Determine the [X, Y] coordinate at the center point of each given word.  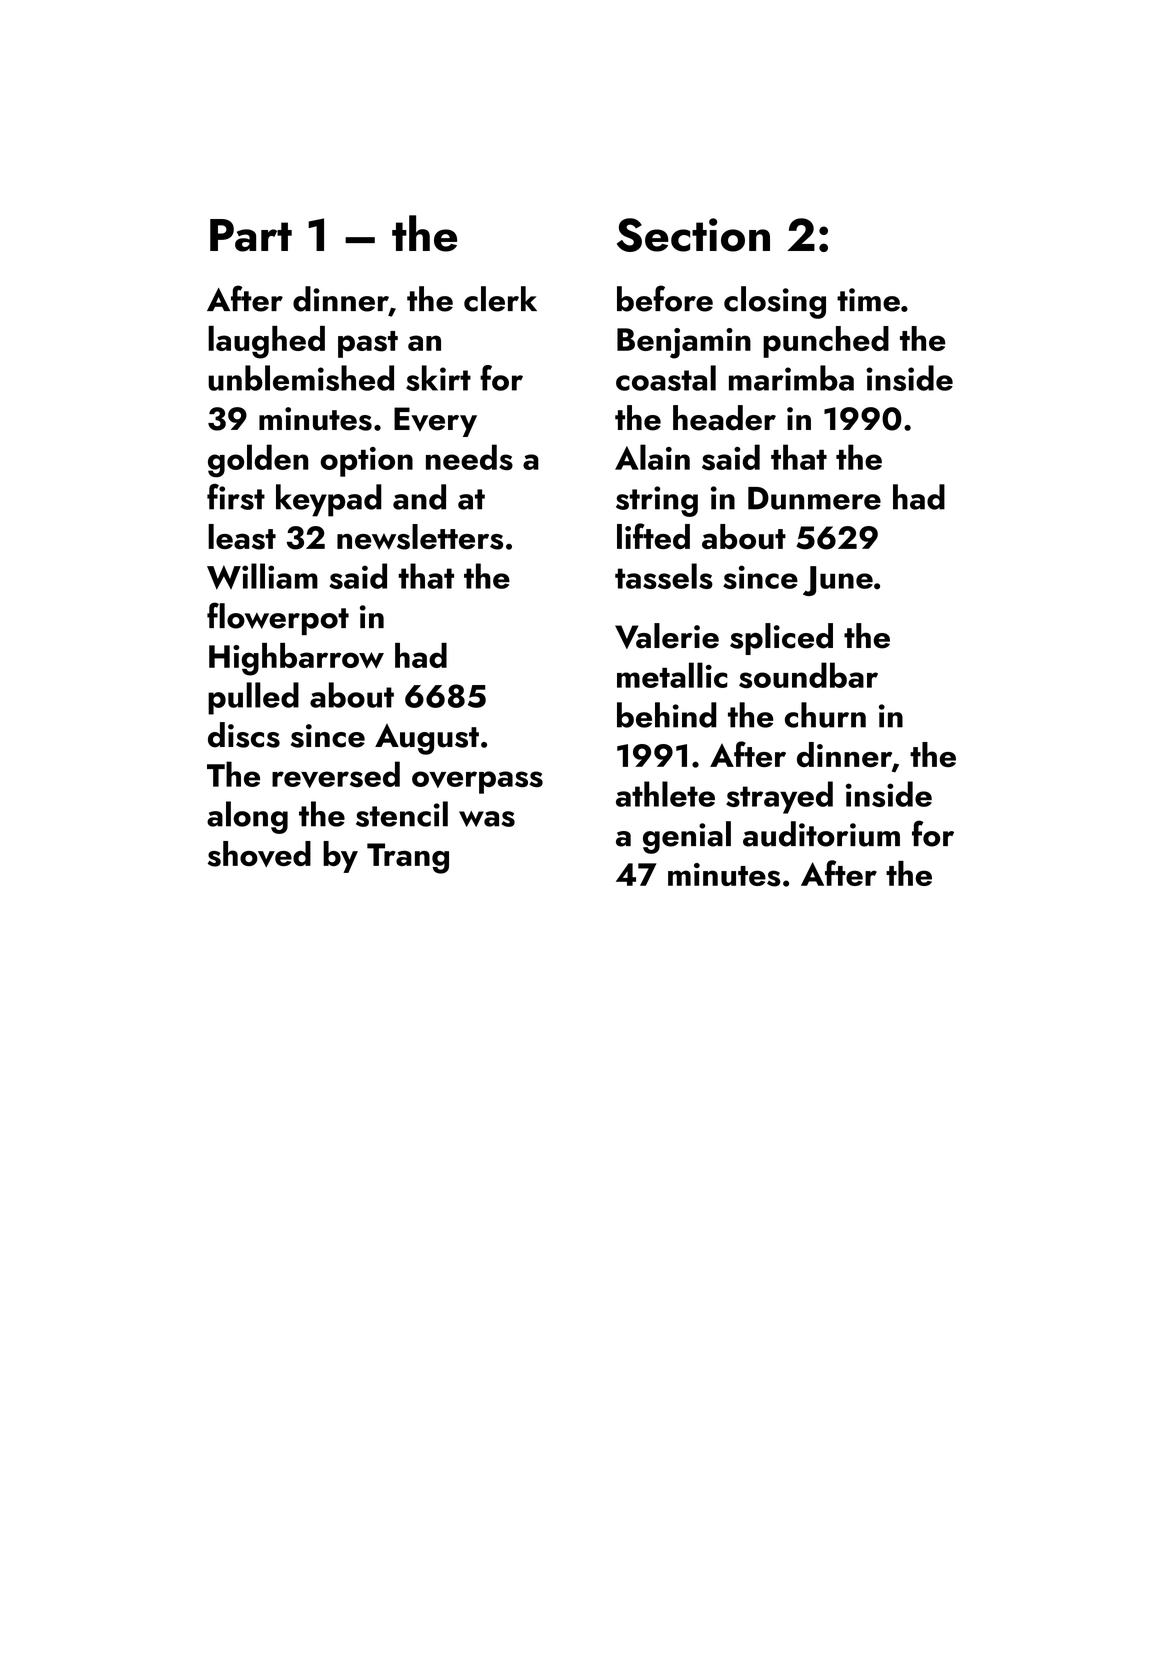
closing [775, 302]
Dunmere [814, 498]
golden [258, 461]
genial [687, 837]
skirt [438, 378]
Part [251, 235]
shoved [259, 854]
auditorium [821, 834]
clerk [500, 299]
